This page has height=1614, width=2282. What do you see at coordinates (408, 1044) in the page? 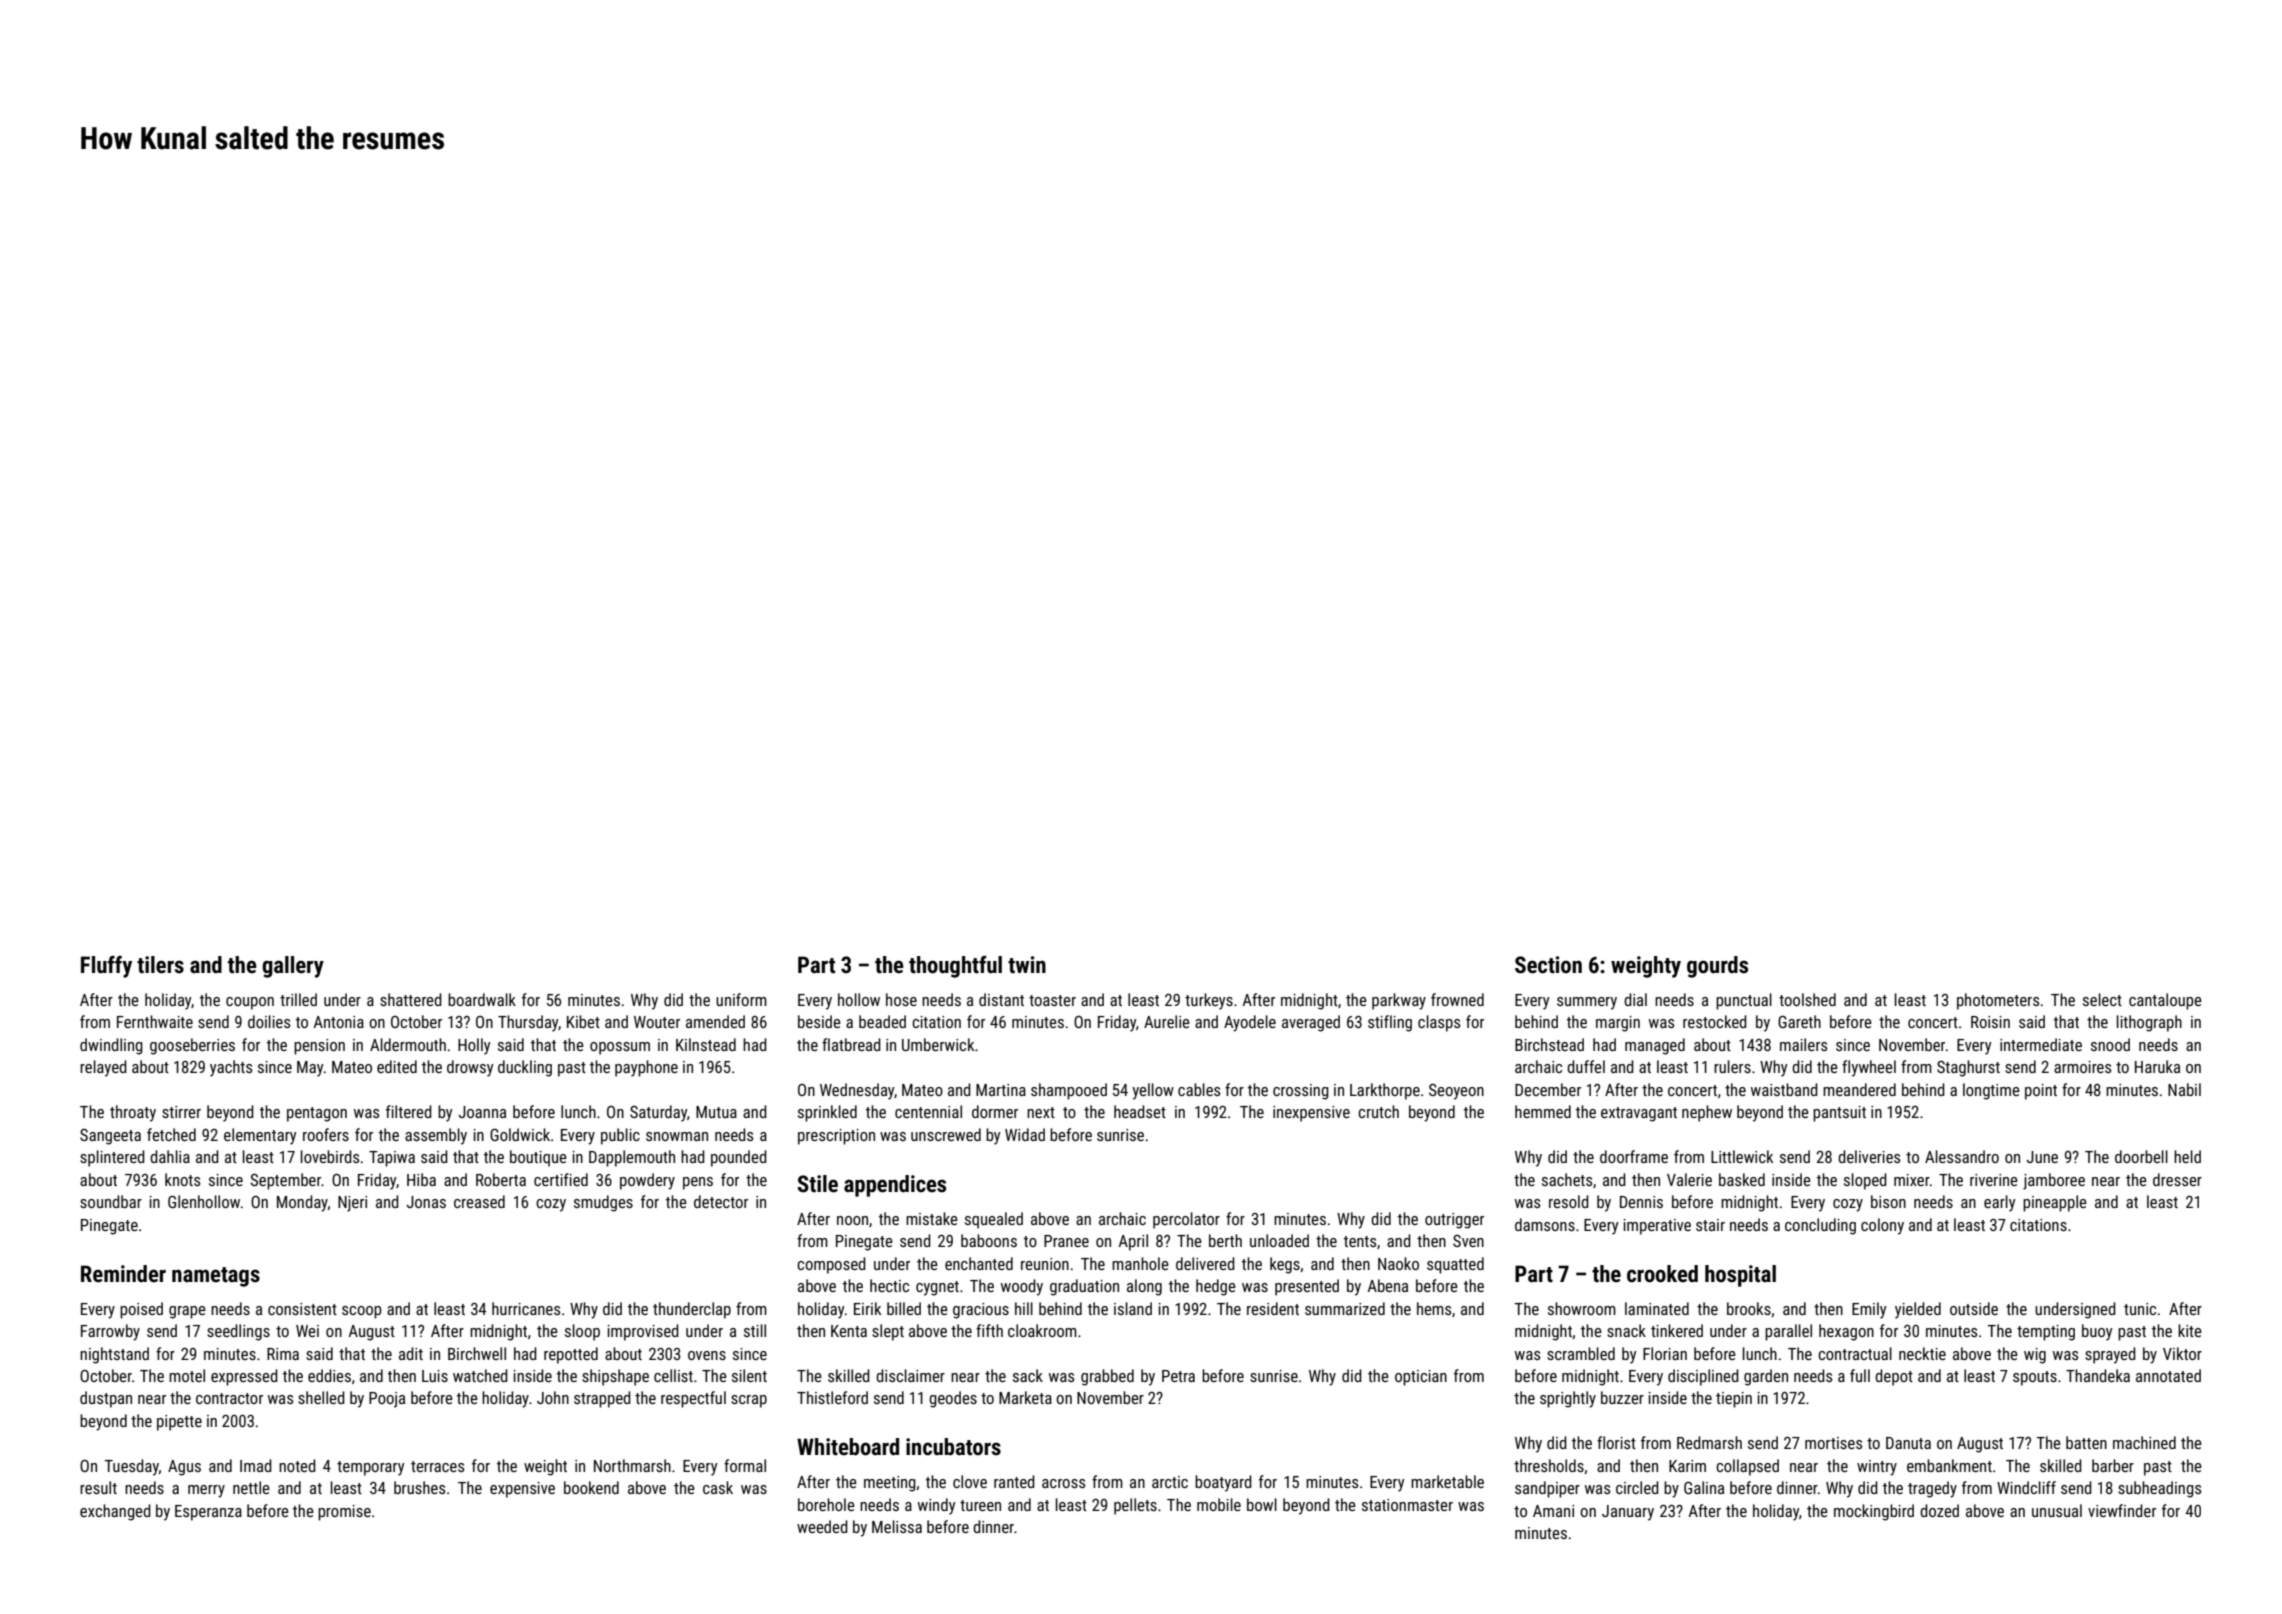
I see `Aldermouth` at bounding box center [408, 1044].
